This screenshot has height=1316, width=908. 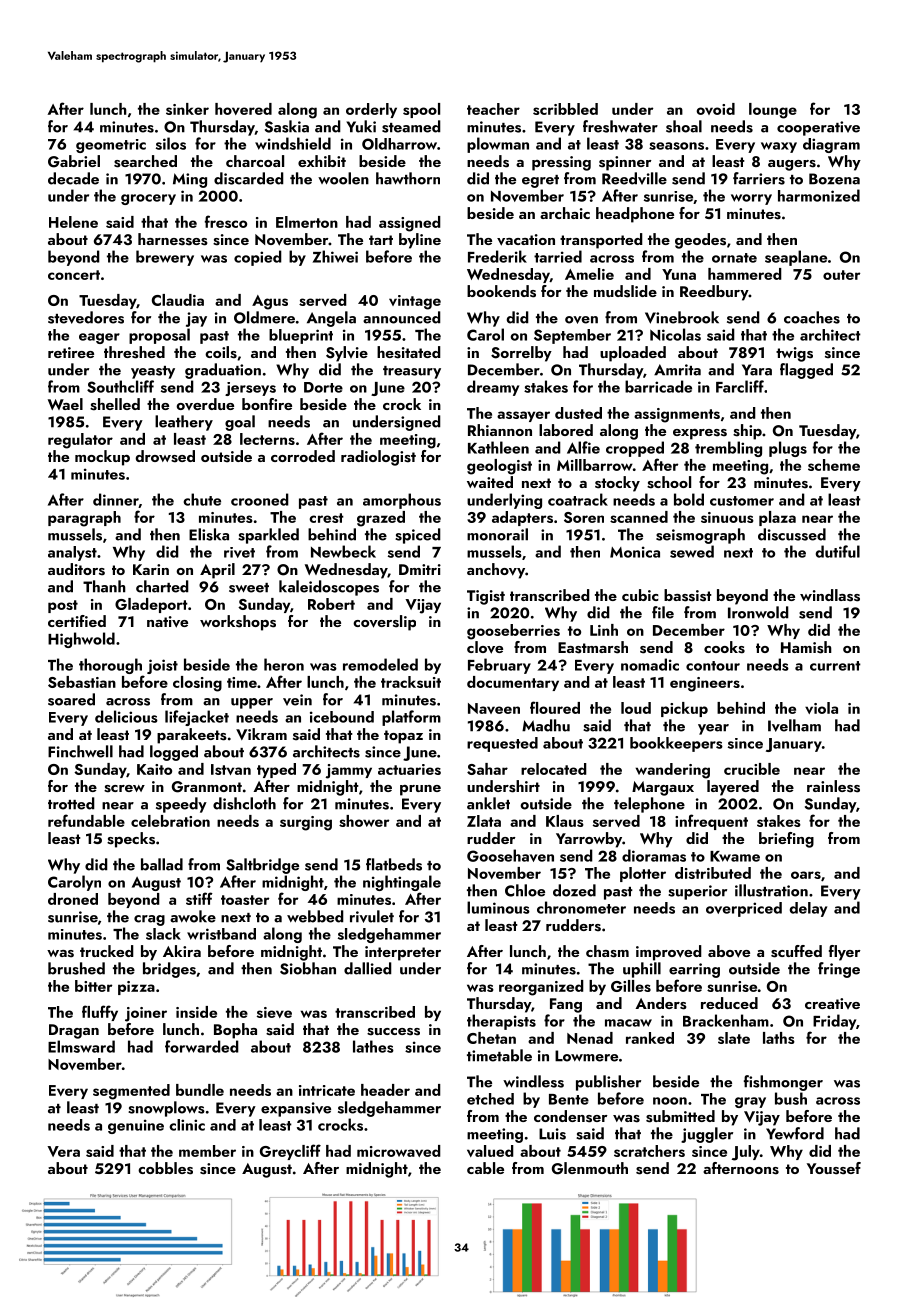 I want to click on assigned, so click(x=410, y=224).
